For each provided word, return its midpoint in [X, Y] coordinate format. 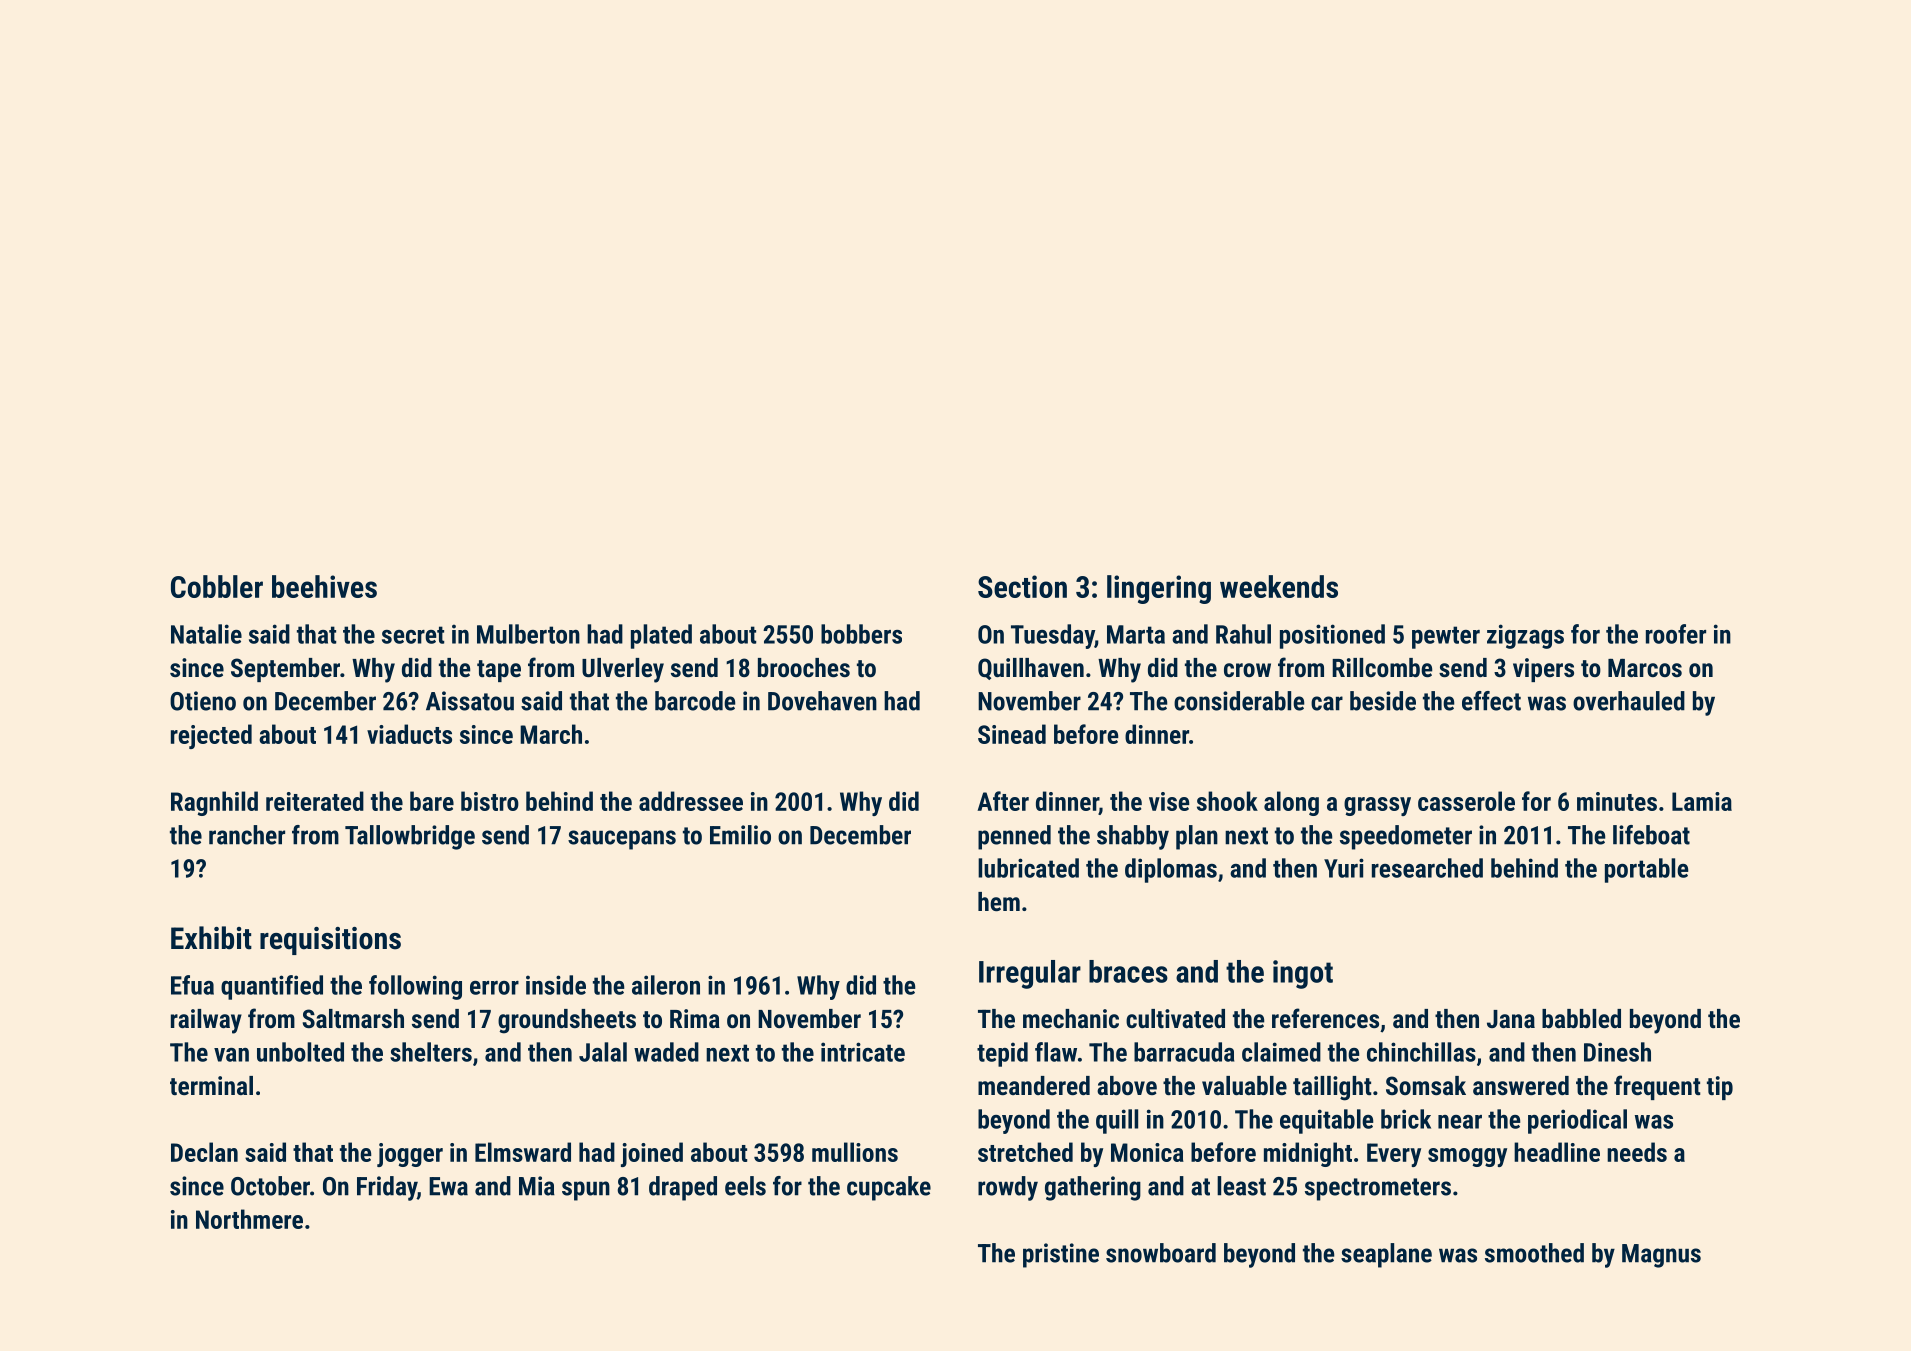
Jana [1511, 1019]
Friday [387, 1188]
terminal [211, 1085]
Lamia [1702, 801]
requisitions [330, 941]
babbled [1581, 1018]
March [551, 734]
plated [661, 636]
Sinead [1012, 734]
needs [1637, 1152]
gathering [1093, 1188]
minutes [1617, 801]
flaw [1056, 1052]
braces [1128, 971]
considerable [1239, 701]
